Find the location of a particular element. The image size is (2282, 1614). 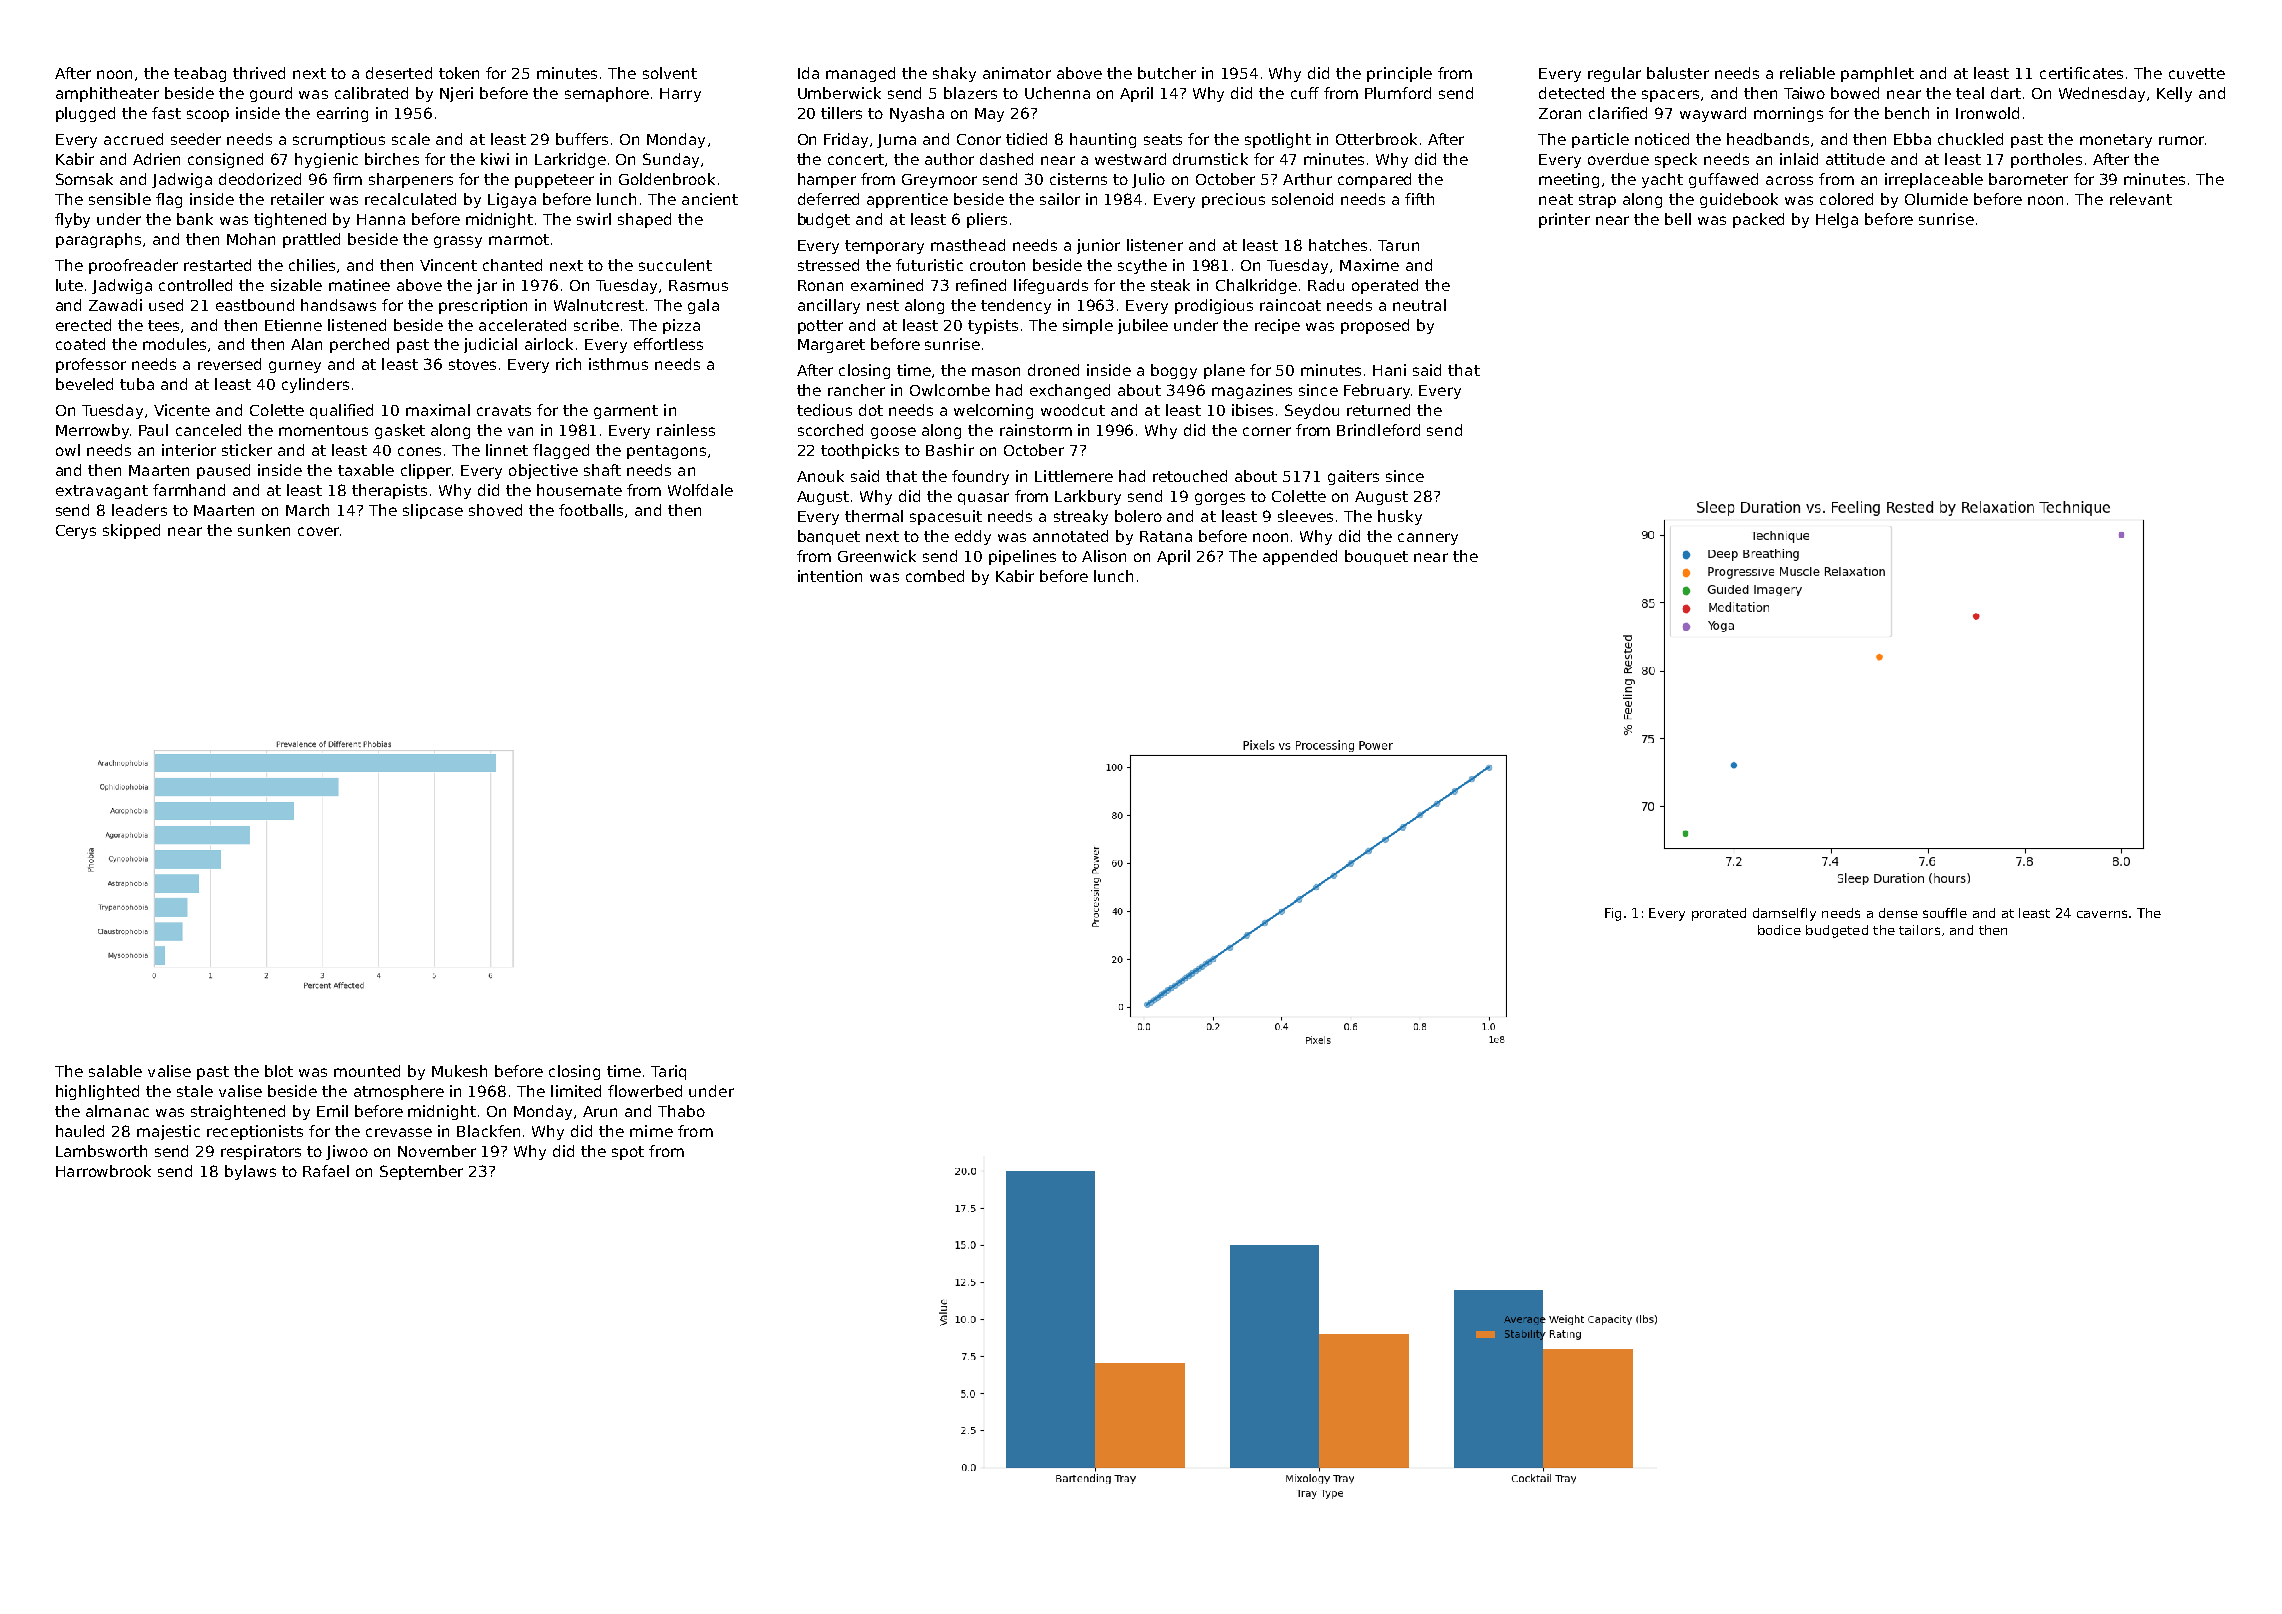

returned is located at coordinates (1378, 410).
